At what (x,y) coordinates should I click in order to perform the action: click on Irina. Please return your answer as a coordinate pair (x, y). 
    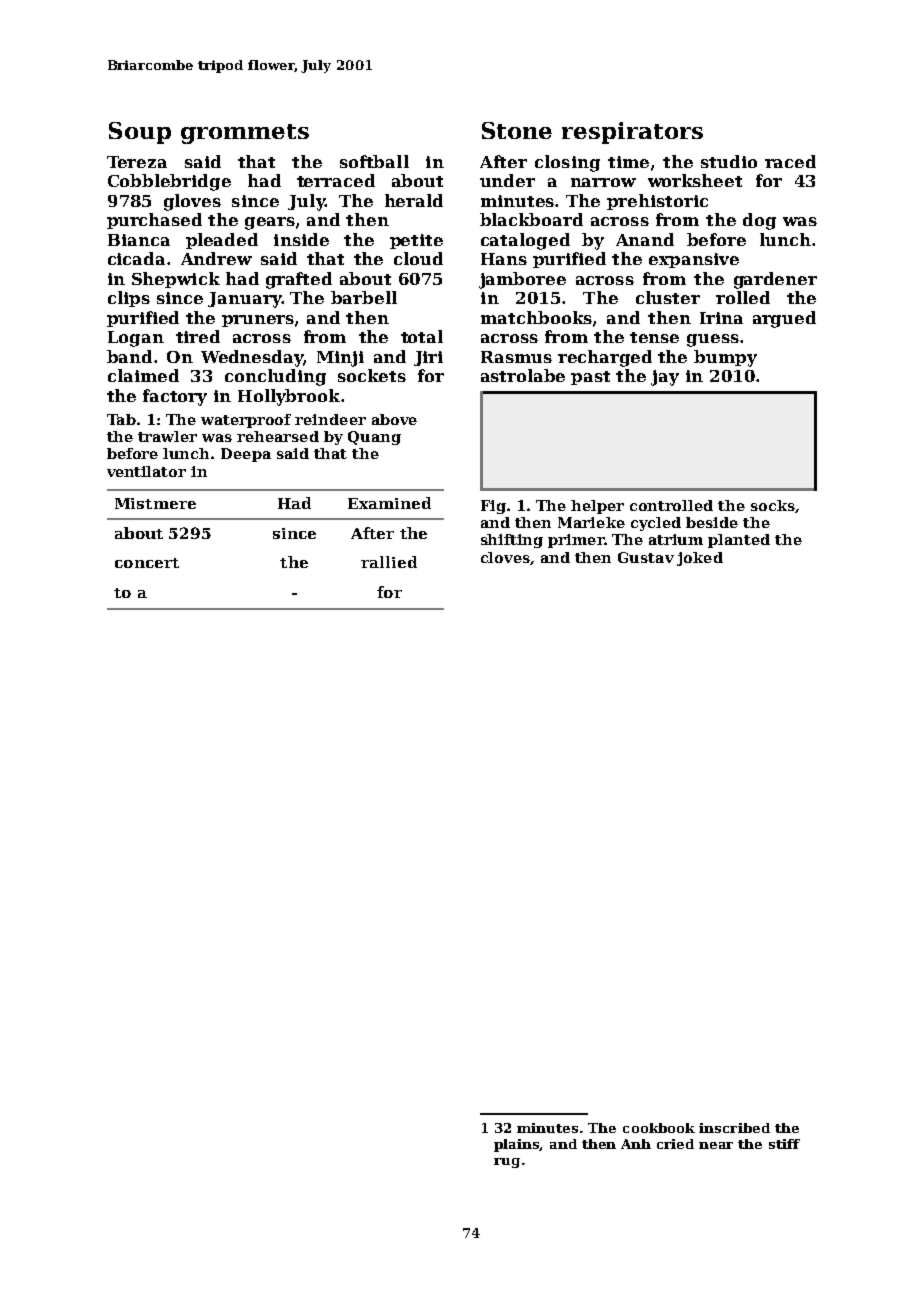
    Looking at the image, I should click on (721, 318).
